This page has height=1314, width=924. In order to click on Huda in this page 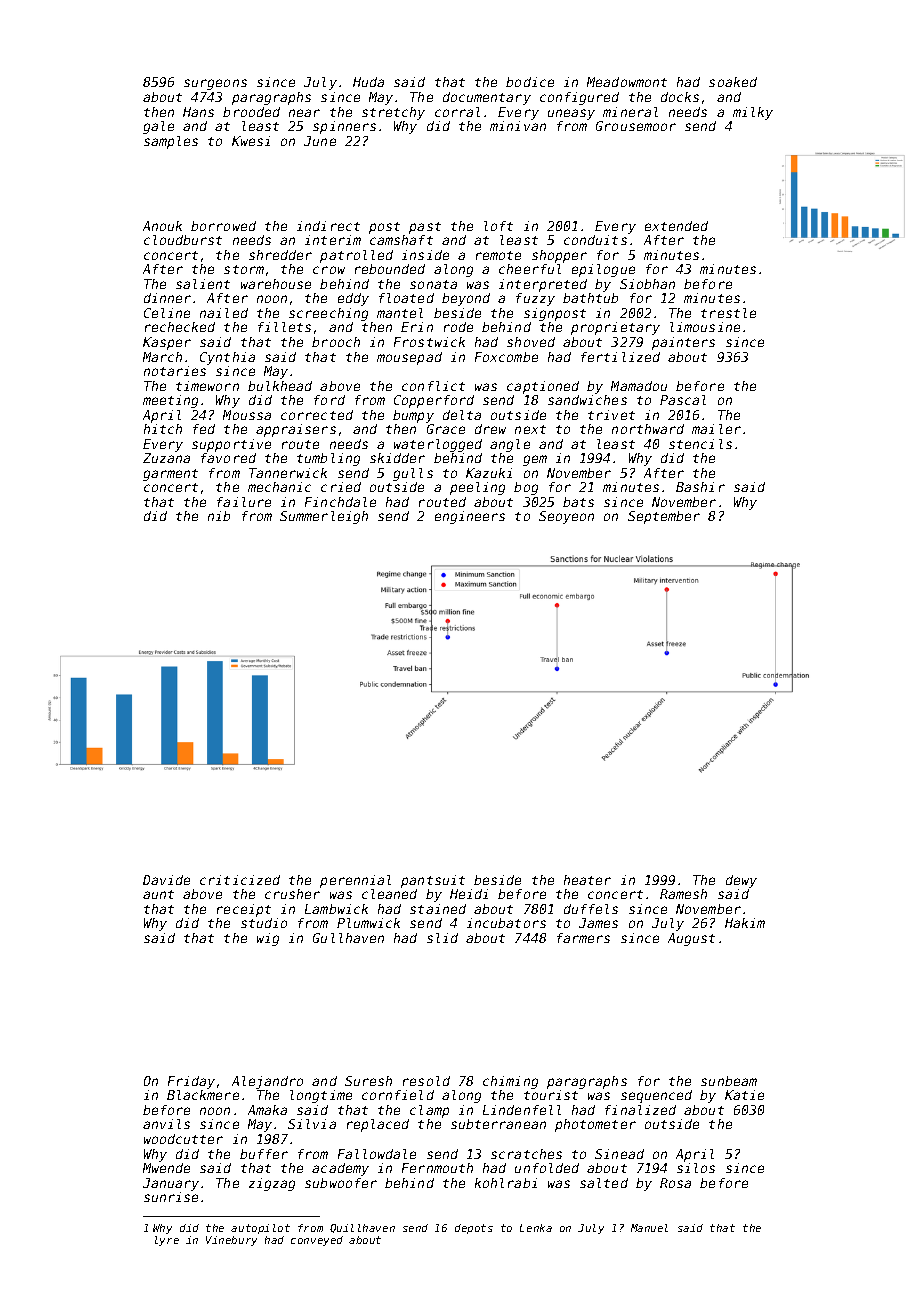, I will do `click(368, 82)`.
